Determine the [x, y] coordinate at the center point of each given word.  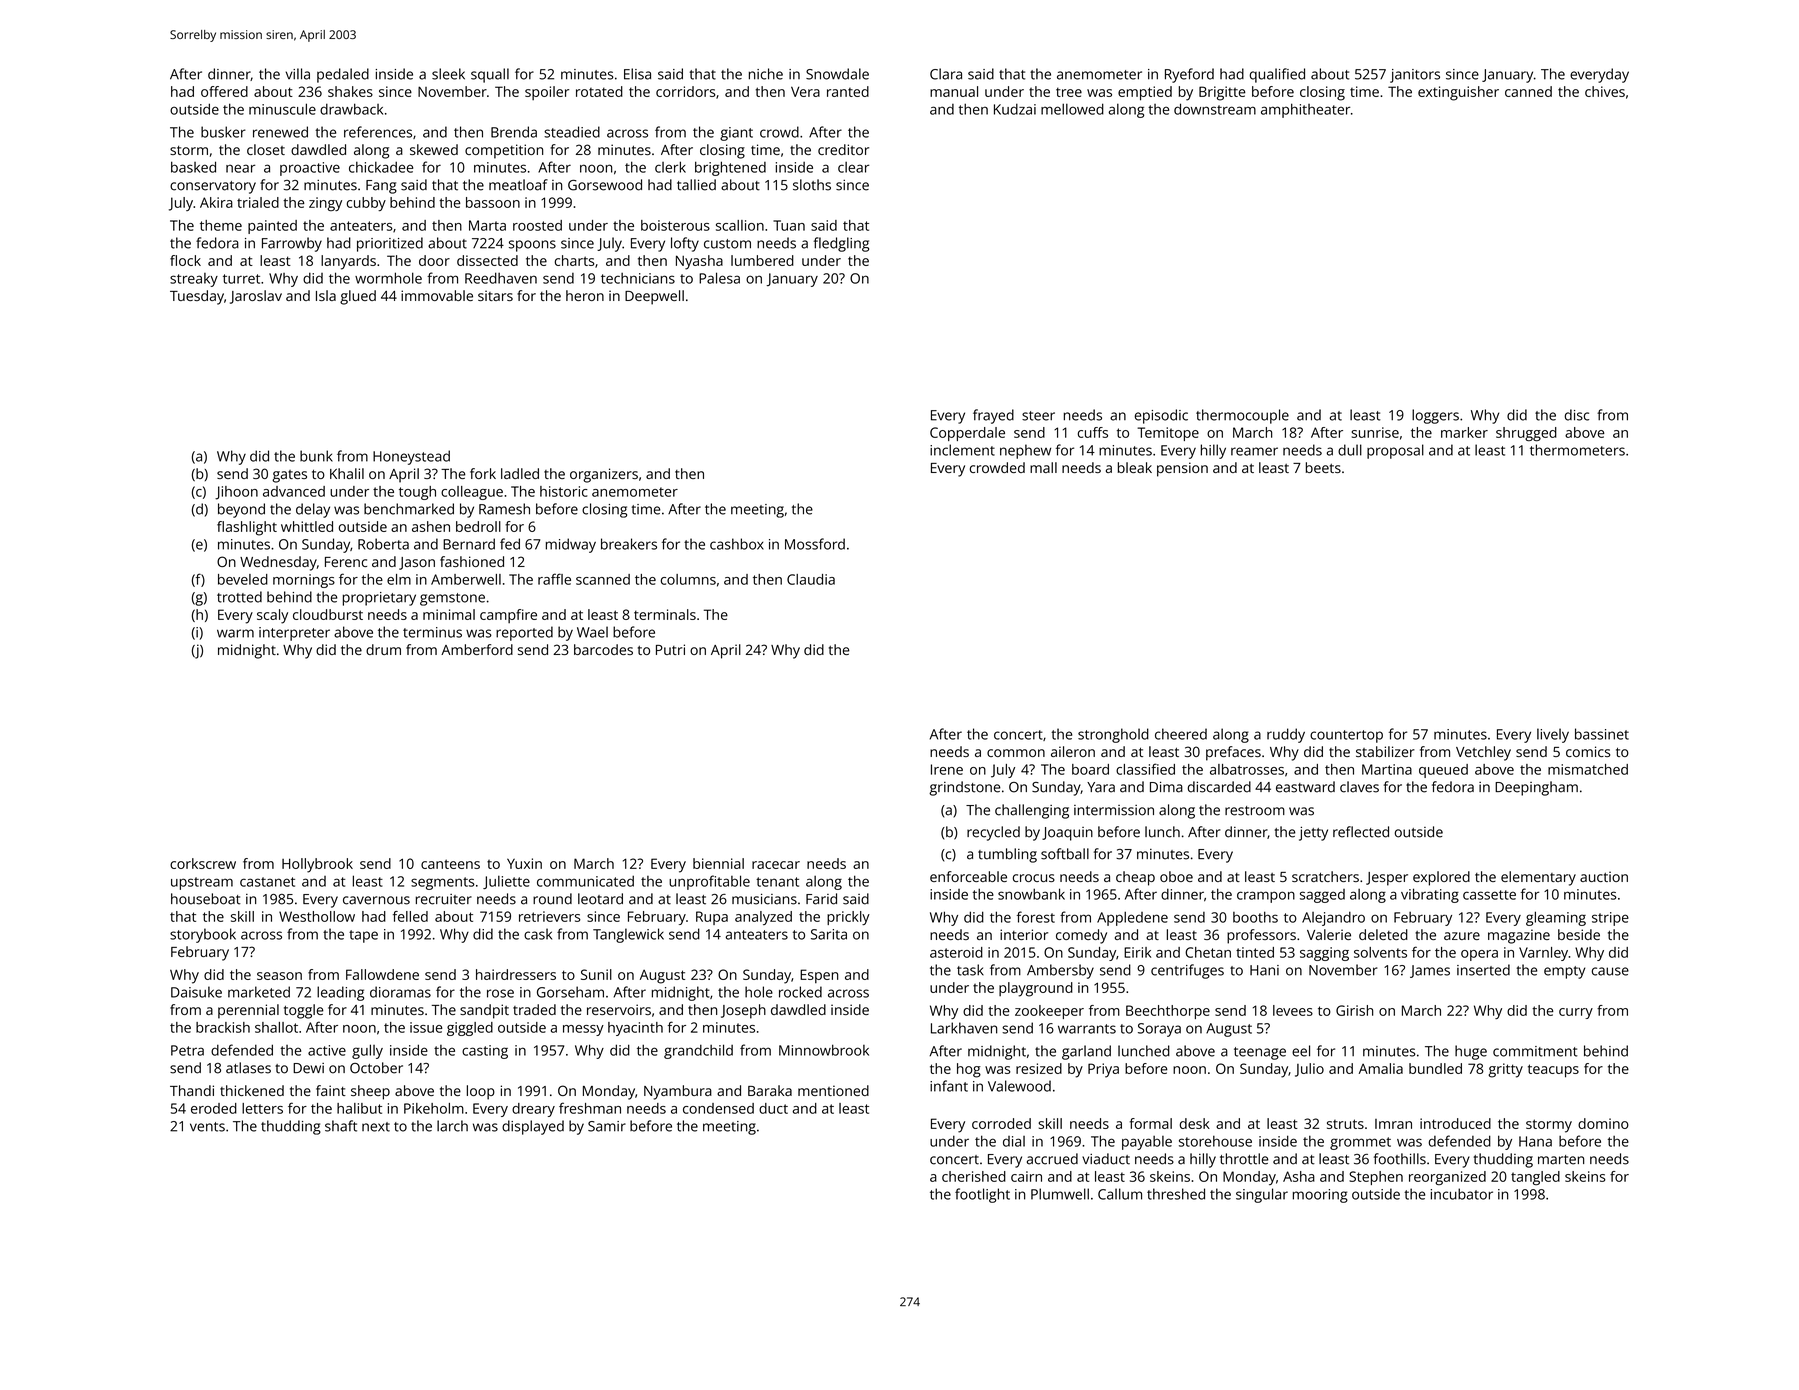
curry [1576, 1013]
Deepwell [654, 297]
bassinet [1602, 734]
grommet [1360, 1143]
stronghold [1113, 735]
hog [969, 1070]
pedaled [343, 75]
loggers [1435, 416]
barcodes [603, 649]
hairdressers [516, 974]
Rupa [712, 918]
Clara [946, 74]
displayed [533, 1127]
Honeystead [411, 457]
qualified [1277, 75]
